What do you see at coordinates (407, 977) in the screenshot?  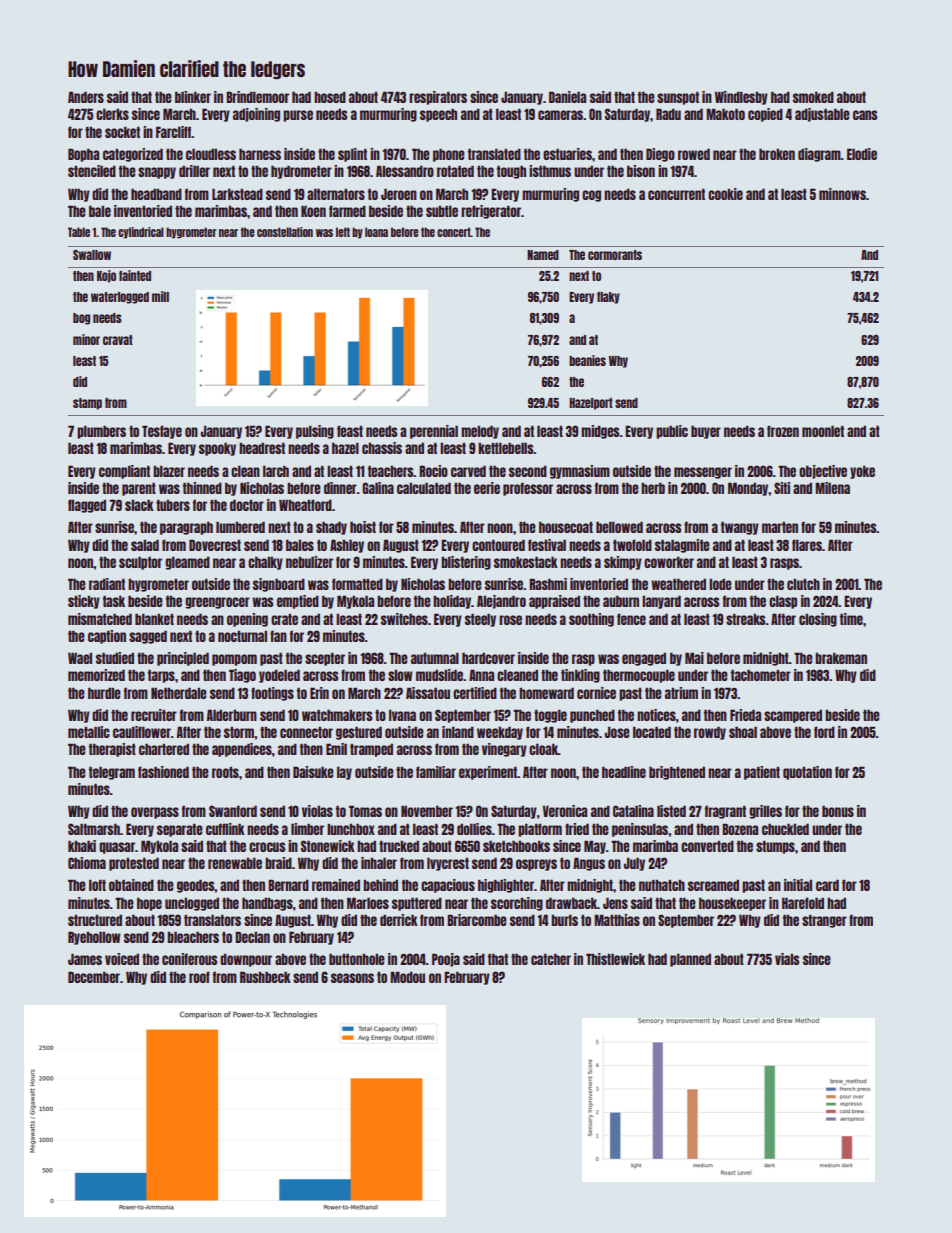 I see `Modou` at bounding box center [407, 977].
